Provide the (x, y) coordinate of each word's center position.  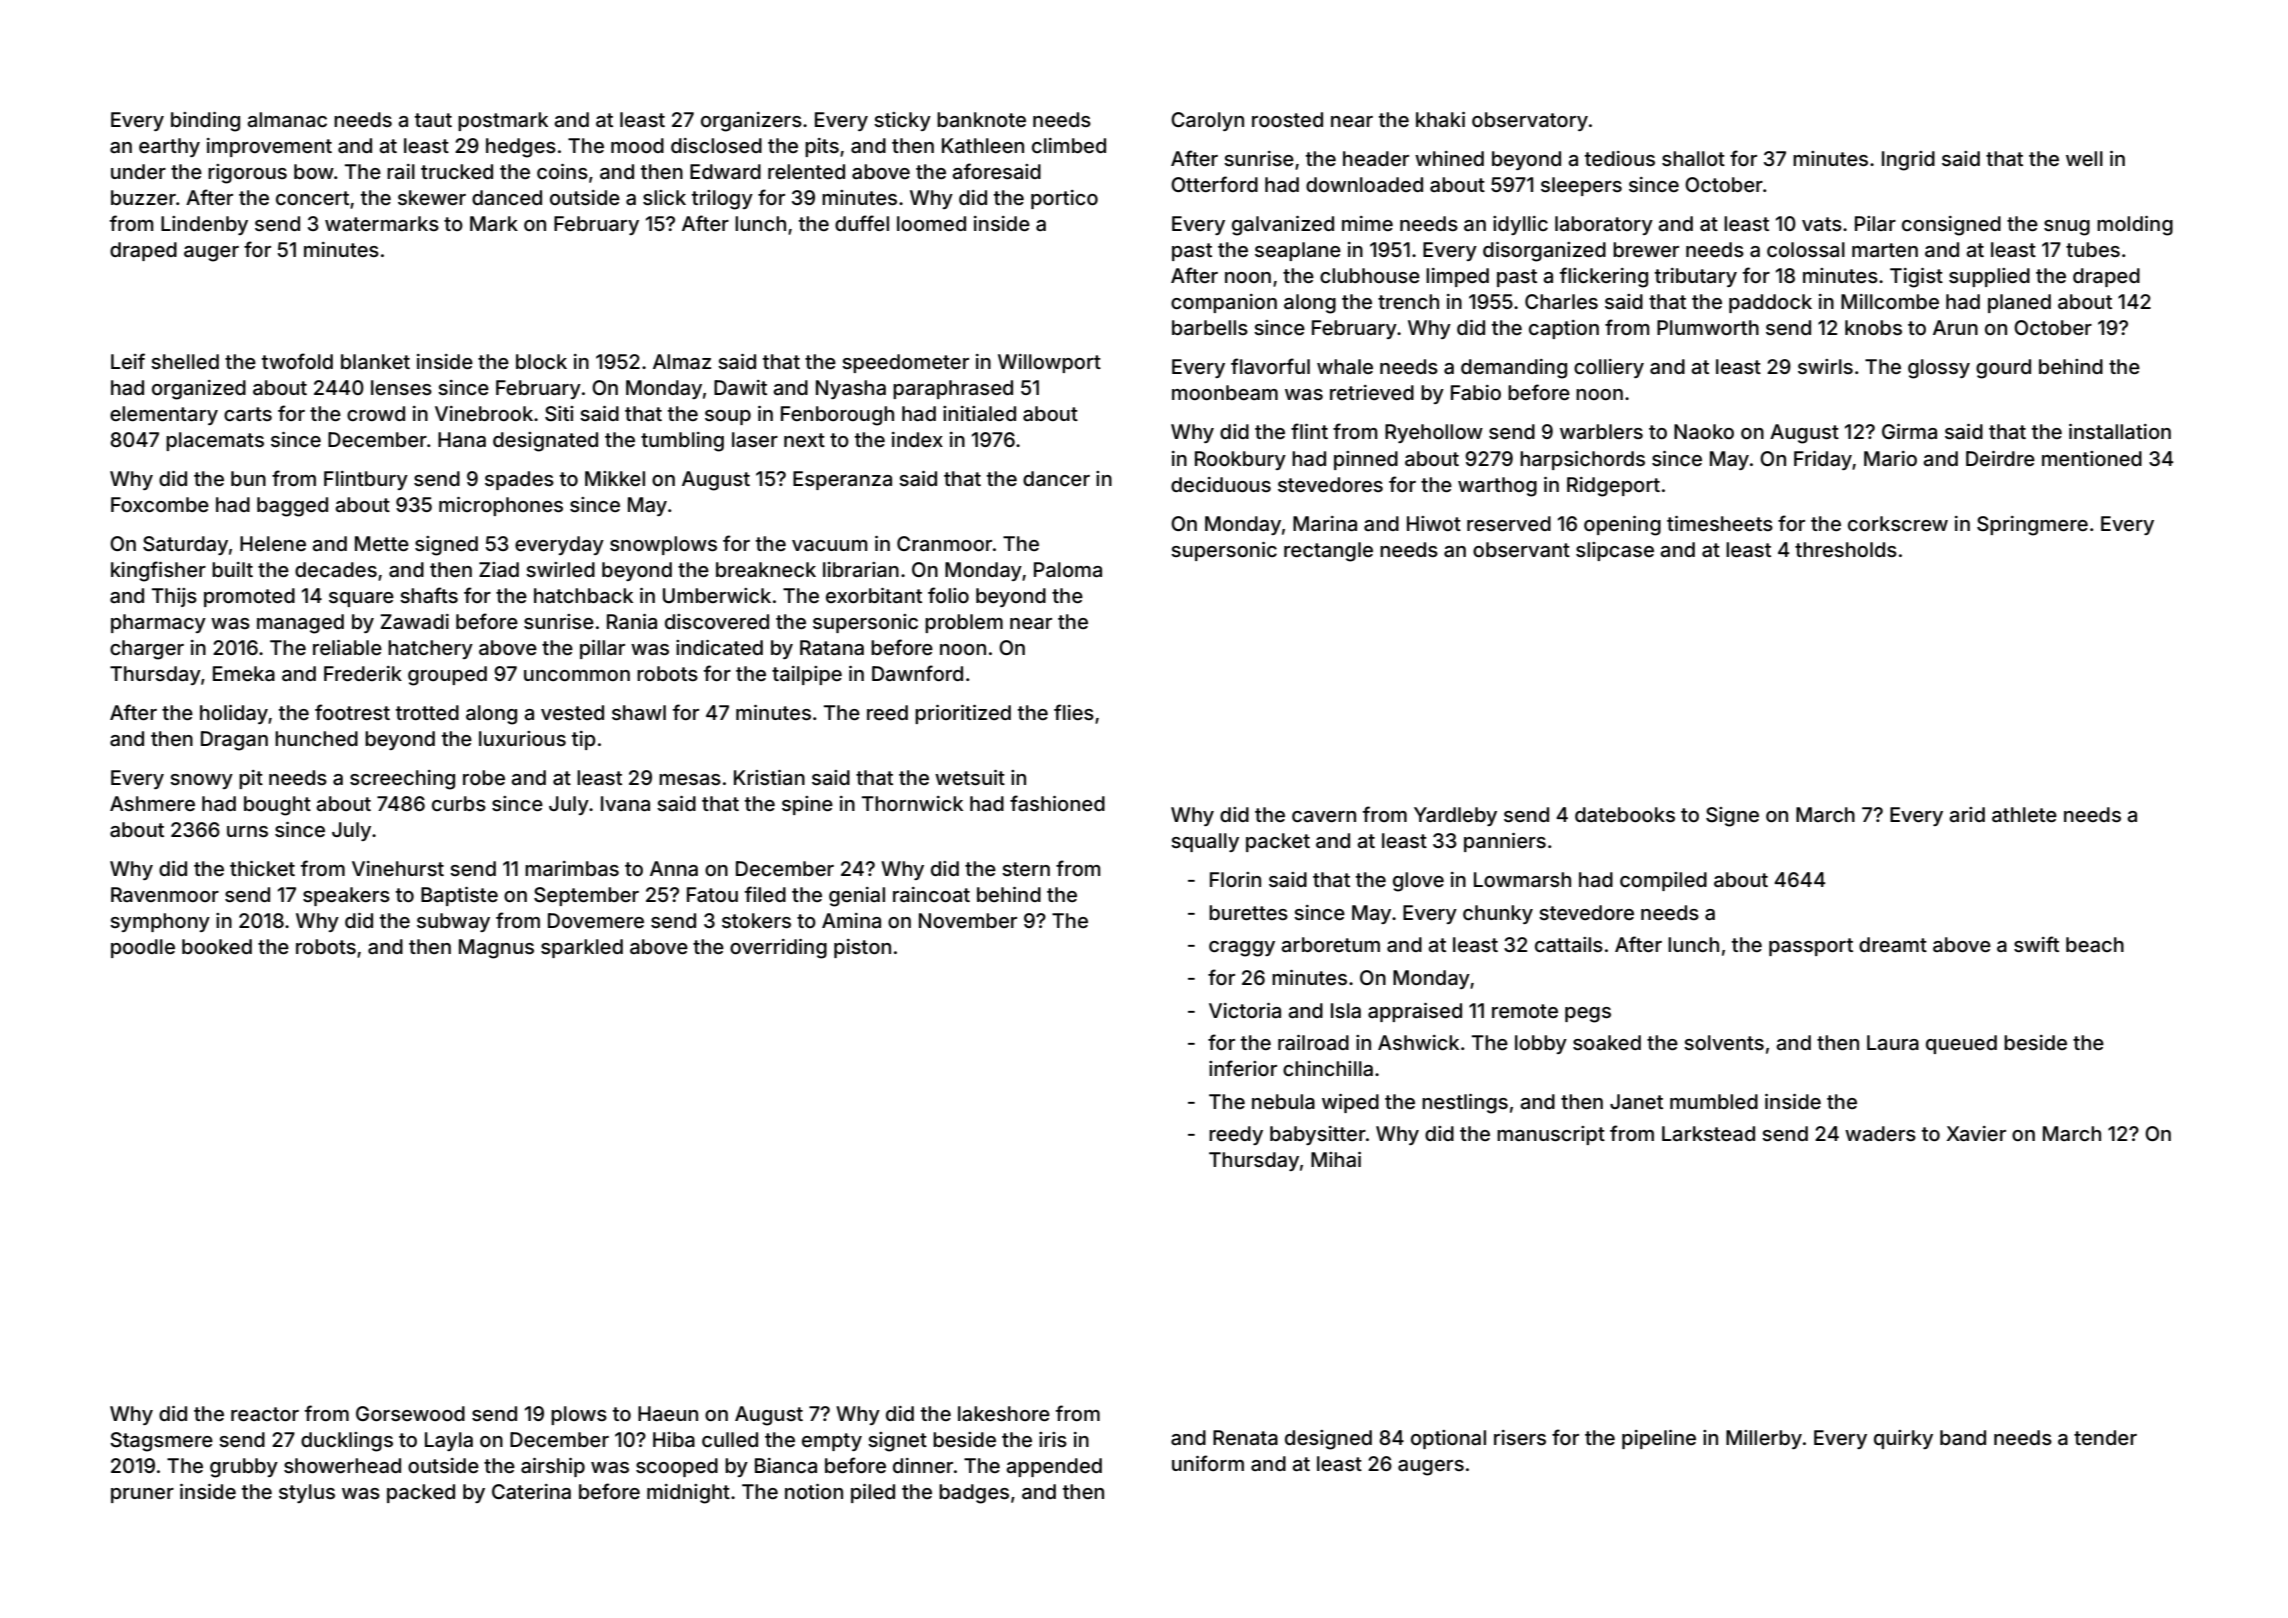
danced (507, 197)
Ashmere (152, 803)
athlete (2024, 814)
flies (1074, 712)
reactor (265, 1414)
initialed (979, 413)
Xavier (1976, 1133)
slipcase (1615, 551)
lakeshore (1004, 1413)
